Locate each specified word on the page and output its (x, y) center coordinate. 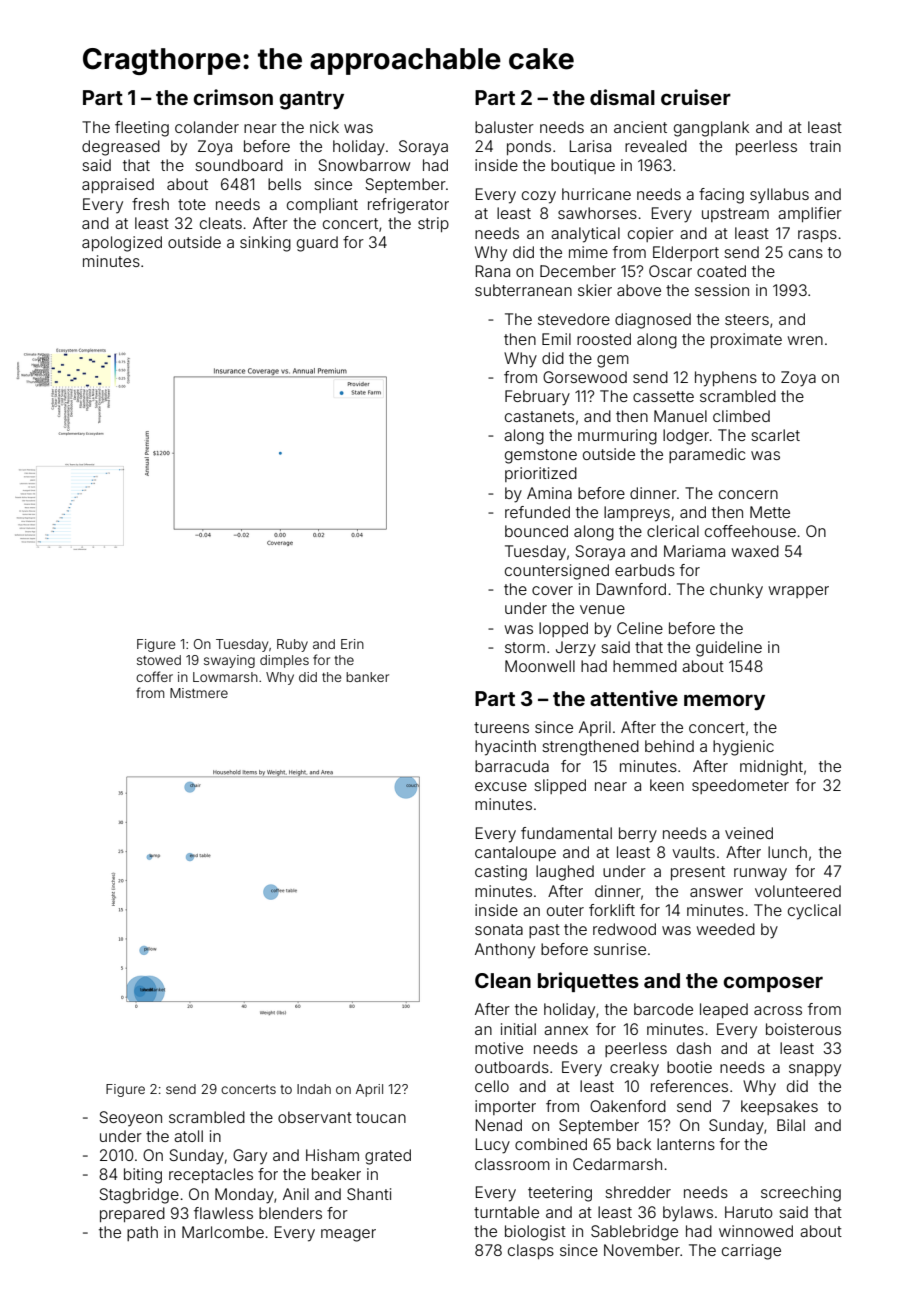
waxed (755, 551)
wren (805, 340)
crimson (233, 97)
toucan (381, 1117)
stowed (159, 660)
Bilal (791, 1125)
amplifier (810, 214)
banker (367, 677)
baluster (504, 127)
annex (566, 1030)
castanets (539, 416)
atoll (188, 1136)
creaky (634, 1069)
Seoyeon (130, 1119)
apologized (122, 244)
